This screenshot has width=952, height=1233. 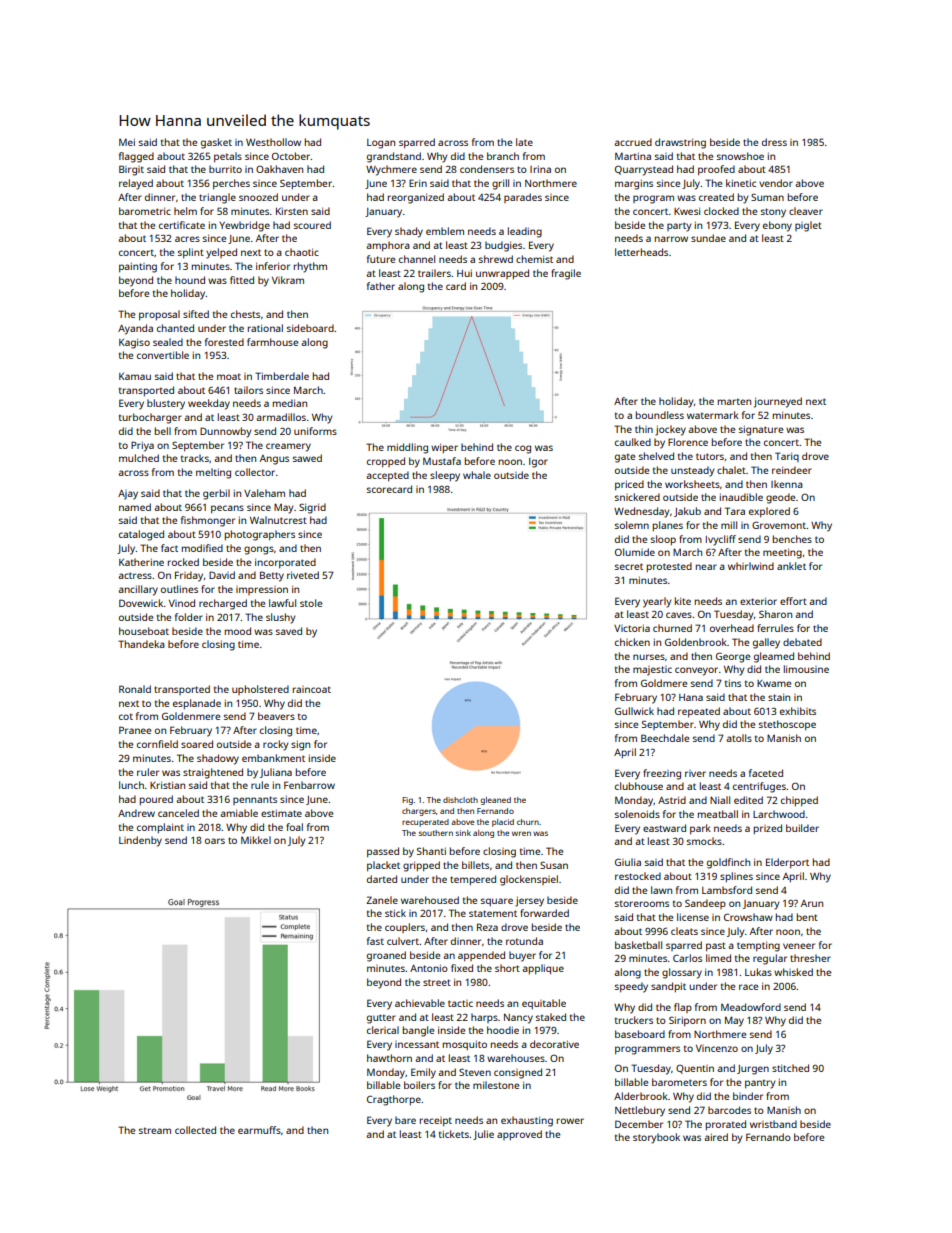 What do you see at coordinates (774, 683) in the screenshot?
I see `Kwame` at bounding box center [774, 683].
